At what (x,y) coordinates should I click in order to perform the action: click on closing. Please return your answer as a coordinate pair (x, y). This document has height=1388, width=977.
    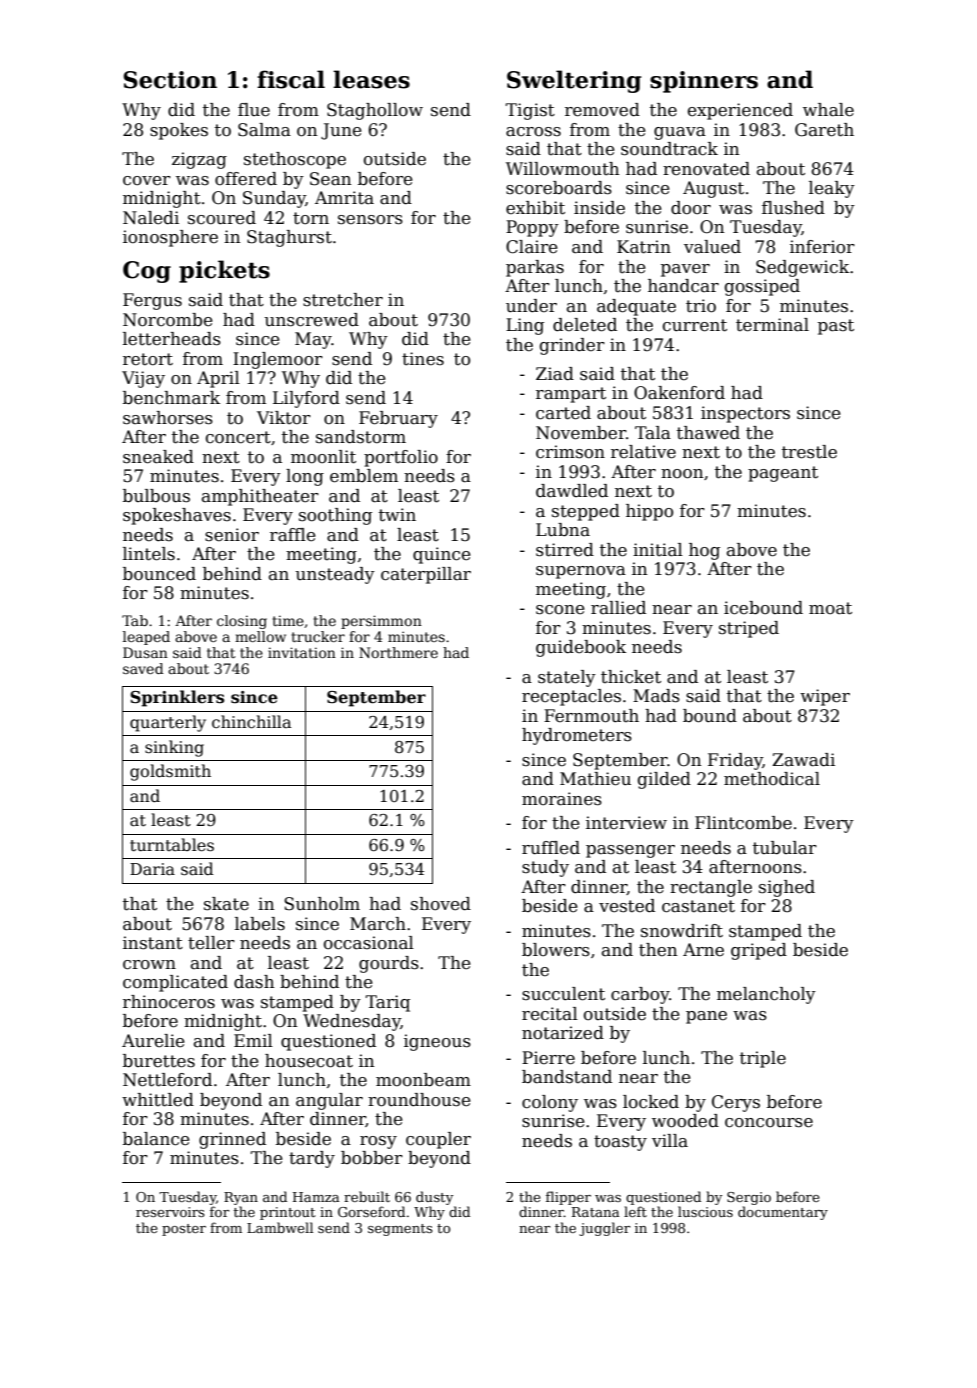
    Looking at the image, I should click on (242, 622).
